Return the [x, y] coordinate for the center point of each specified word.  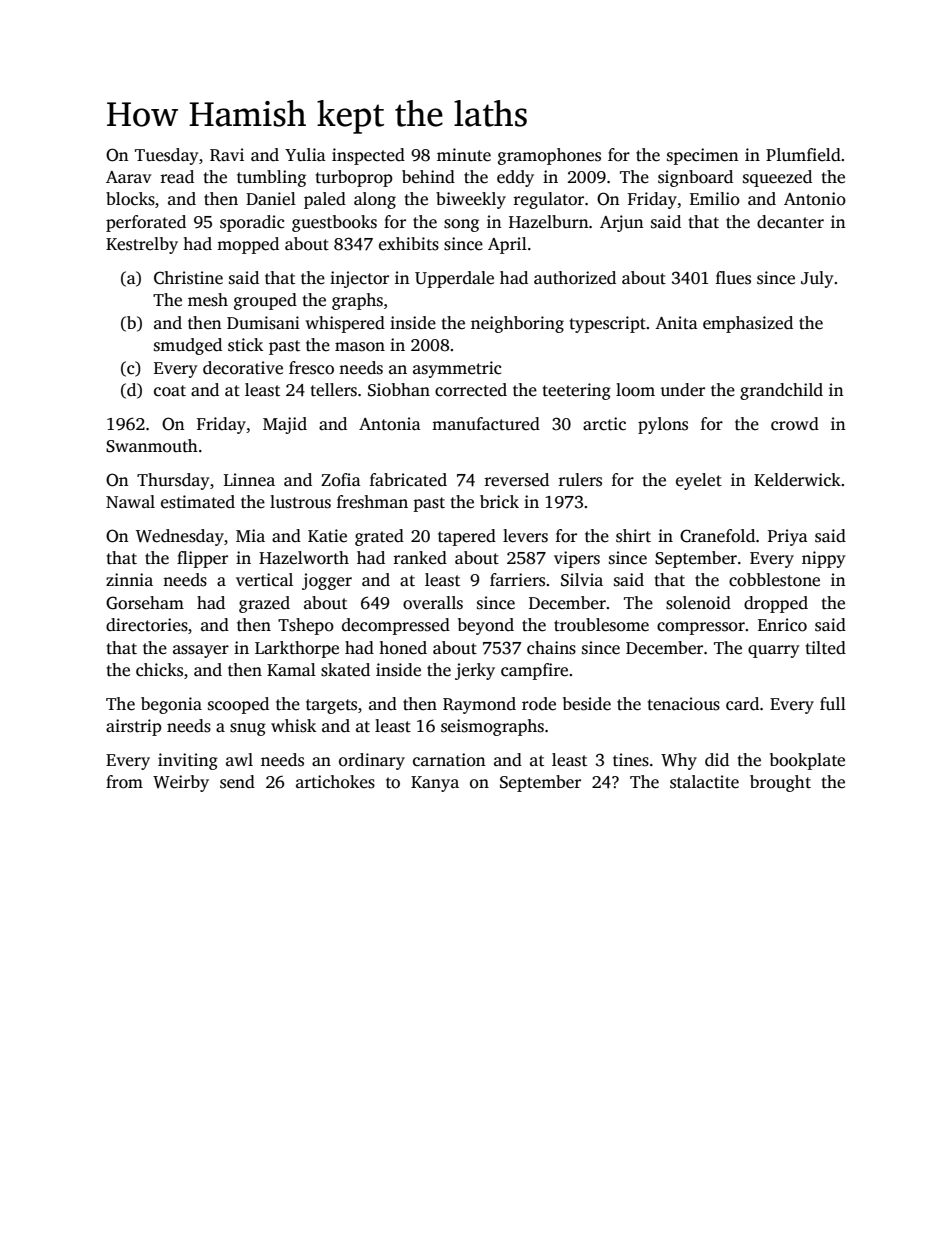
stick [245, 345]
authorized [575, 278]
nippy [823, 559]
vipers [577, 559]
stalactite [704, 782]
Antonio [815, 199]
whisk [293, 726]
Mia [250, 535]
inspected [368, 156]
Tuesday [166, 156]
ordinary [372, 761]
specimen [703, 156]
